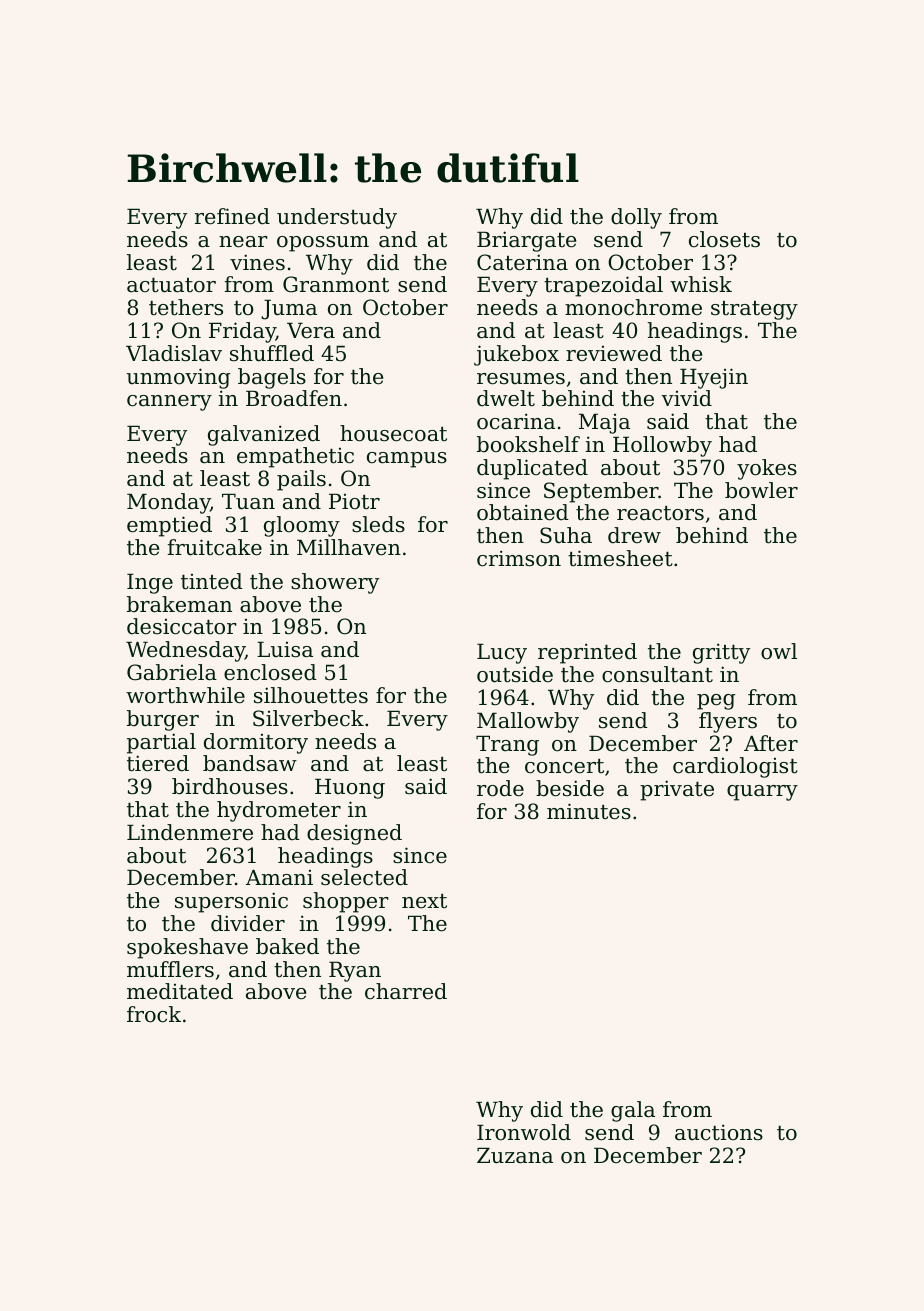 The width and height of the image is (924, 1311). I want to click on Hyejin, so click(714, 378).
